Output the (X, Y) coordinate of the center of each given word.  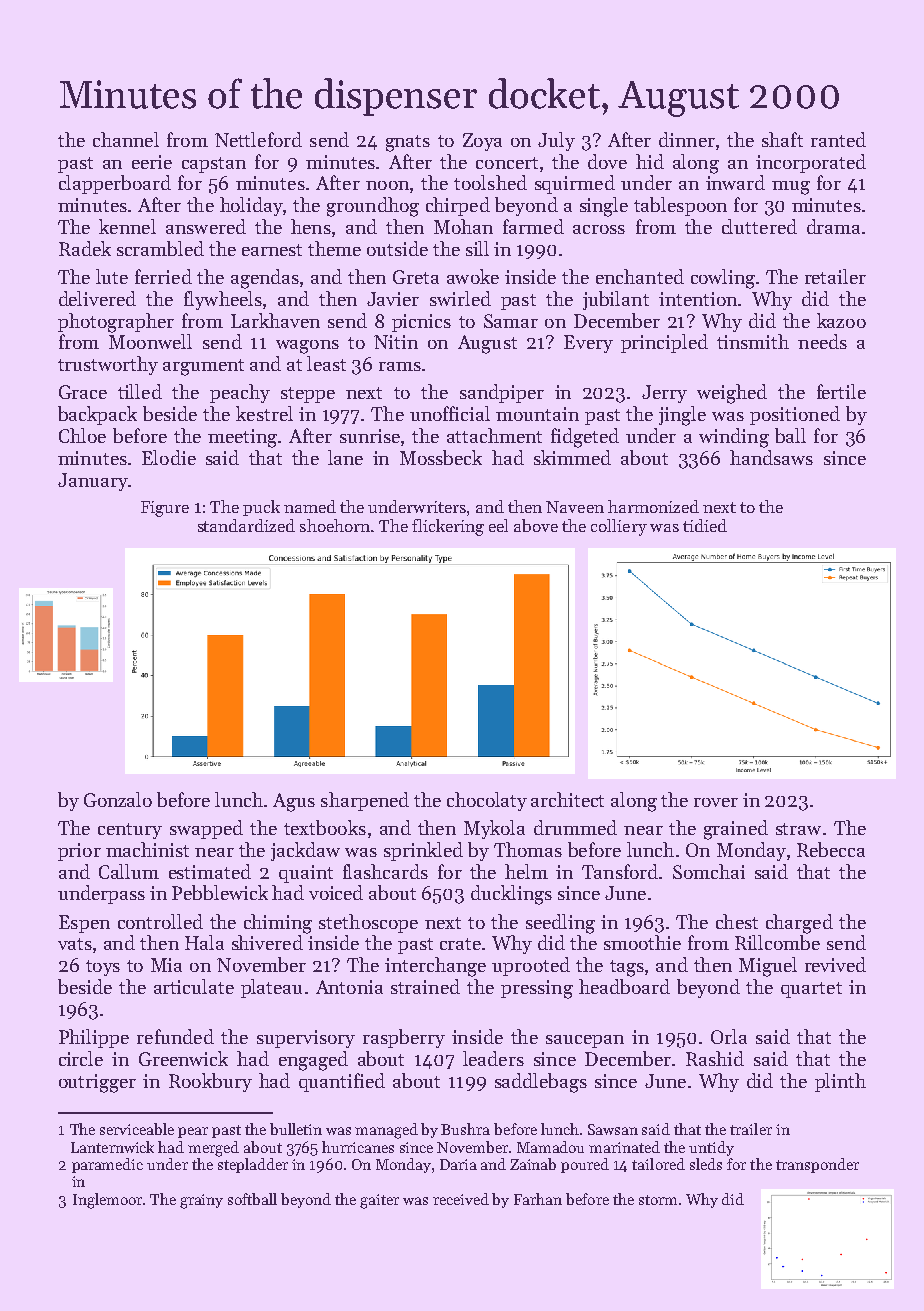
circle (81, 1058)
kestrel (264, 413)
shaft (782, 139)
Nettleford (258, 139)
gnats (408, 143)
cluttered (759, 226)
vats (75, 944)
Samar (511, 321)
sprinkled (423, 851)
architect (567, 799)
